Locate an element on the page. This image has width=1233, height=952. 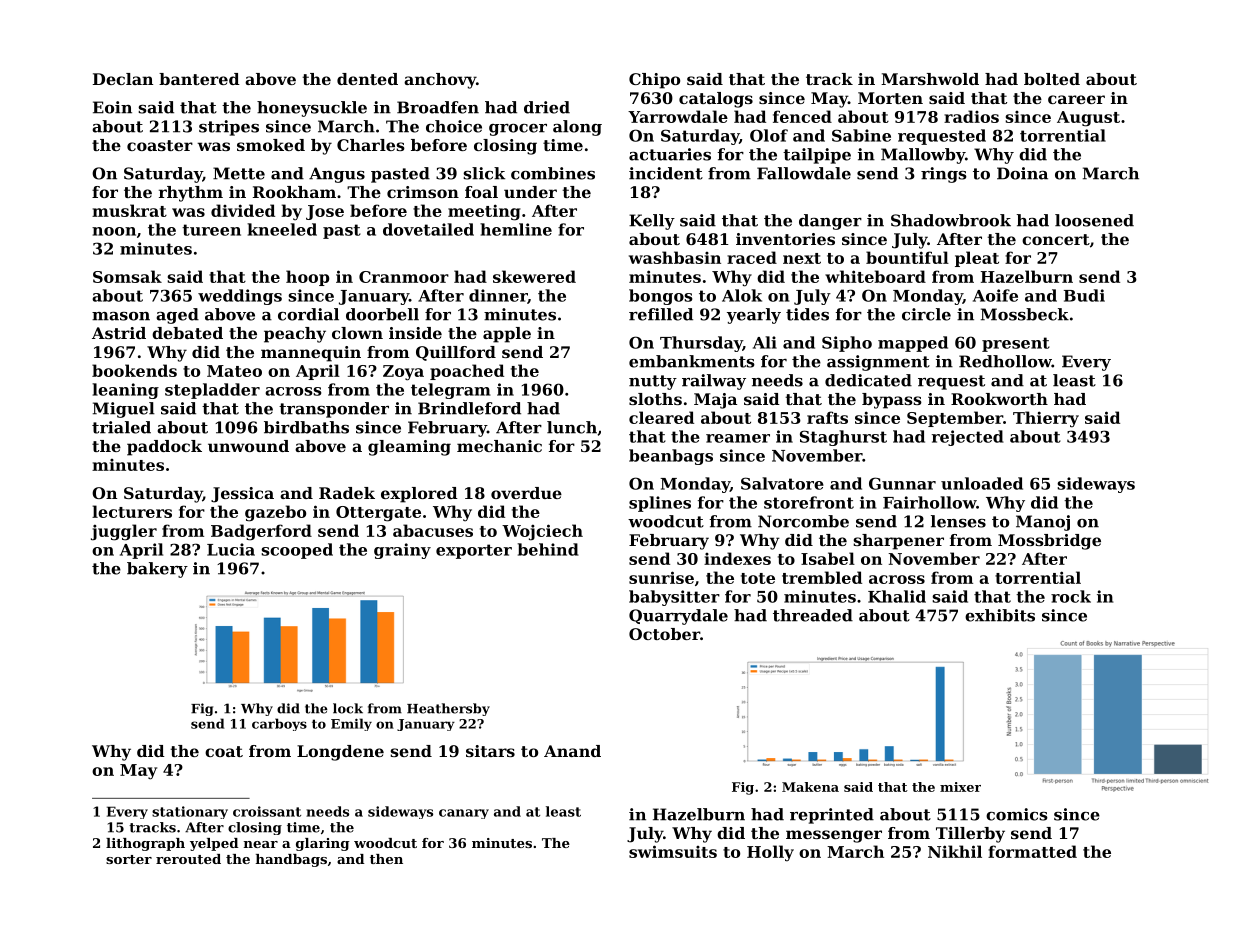
Doina is located at coordinates (1022, 173).
